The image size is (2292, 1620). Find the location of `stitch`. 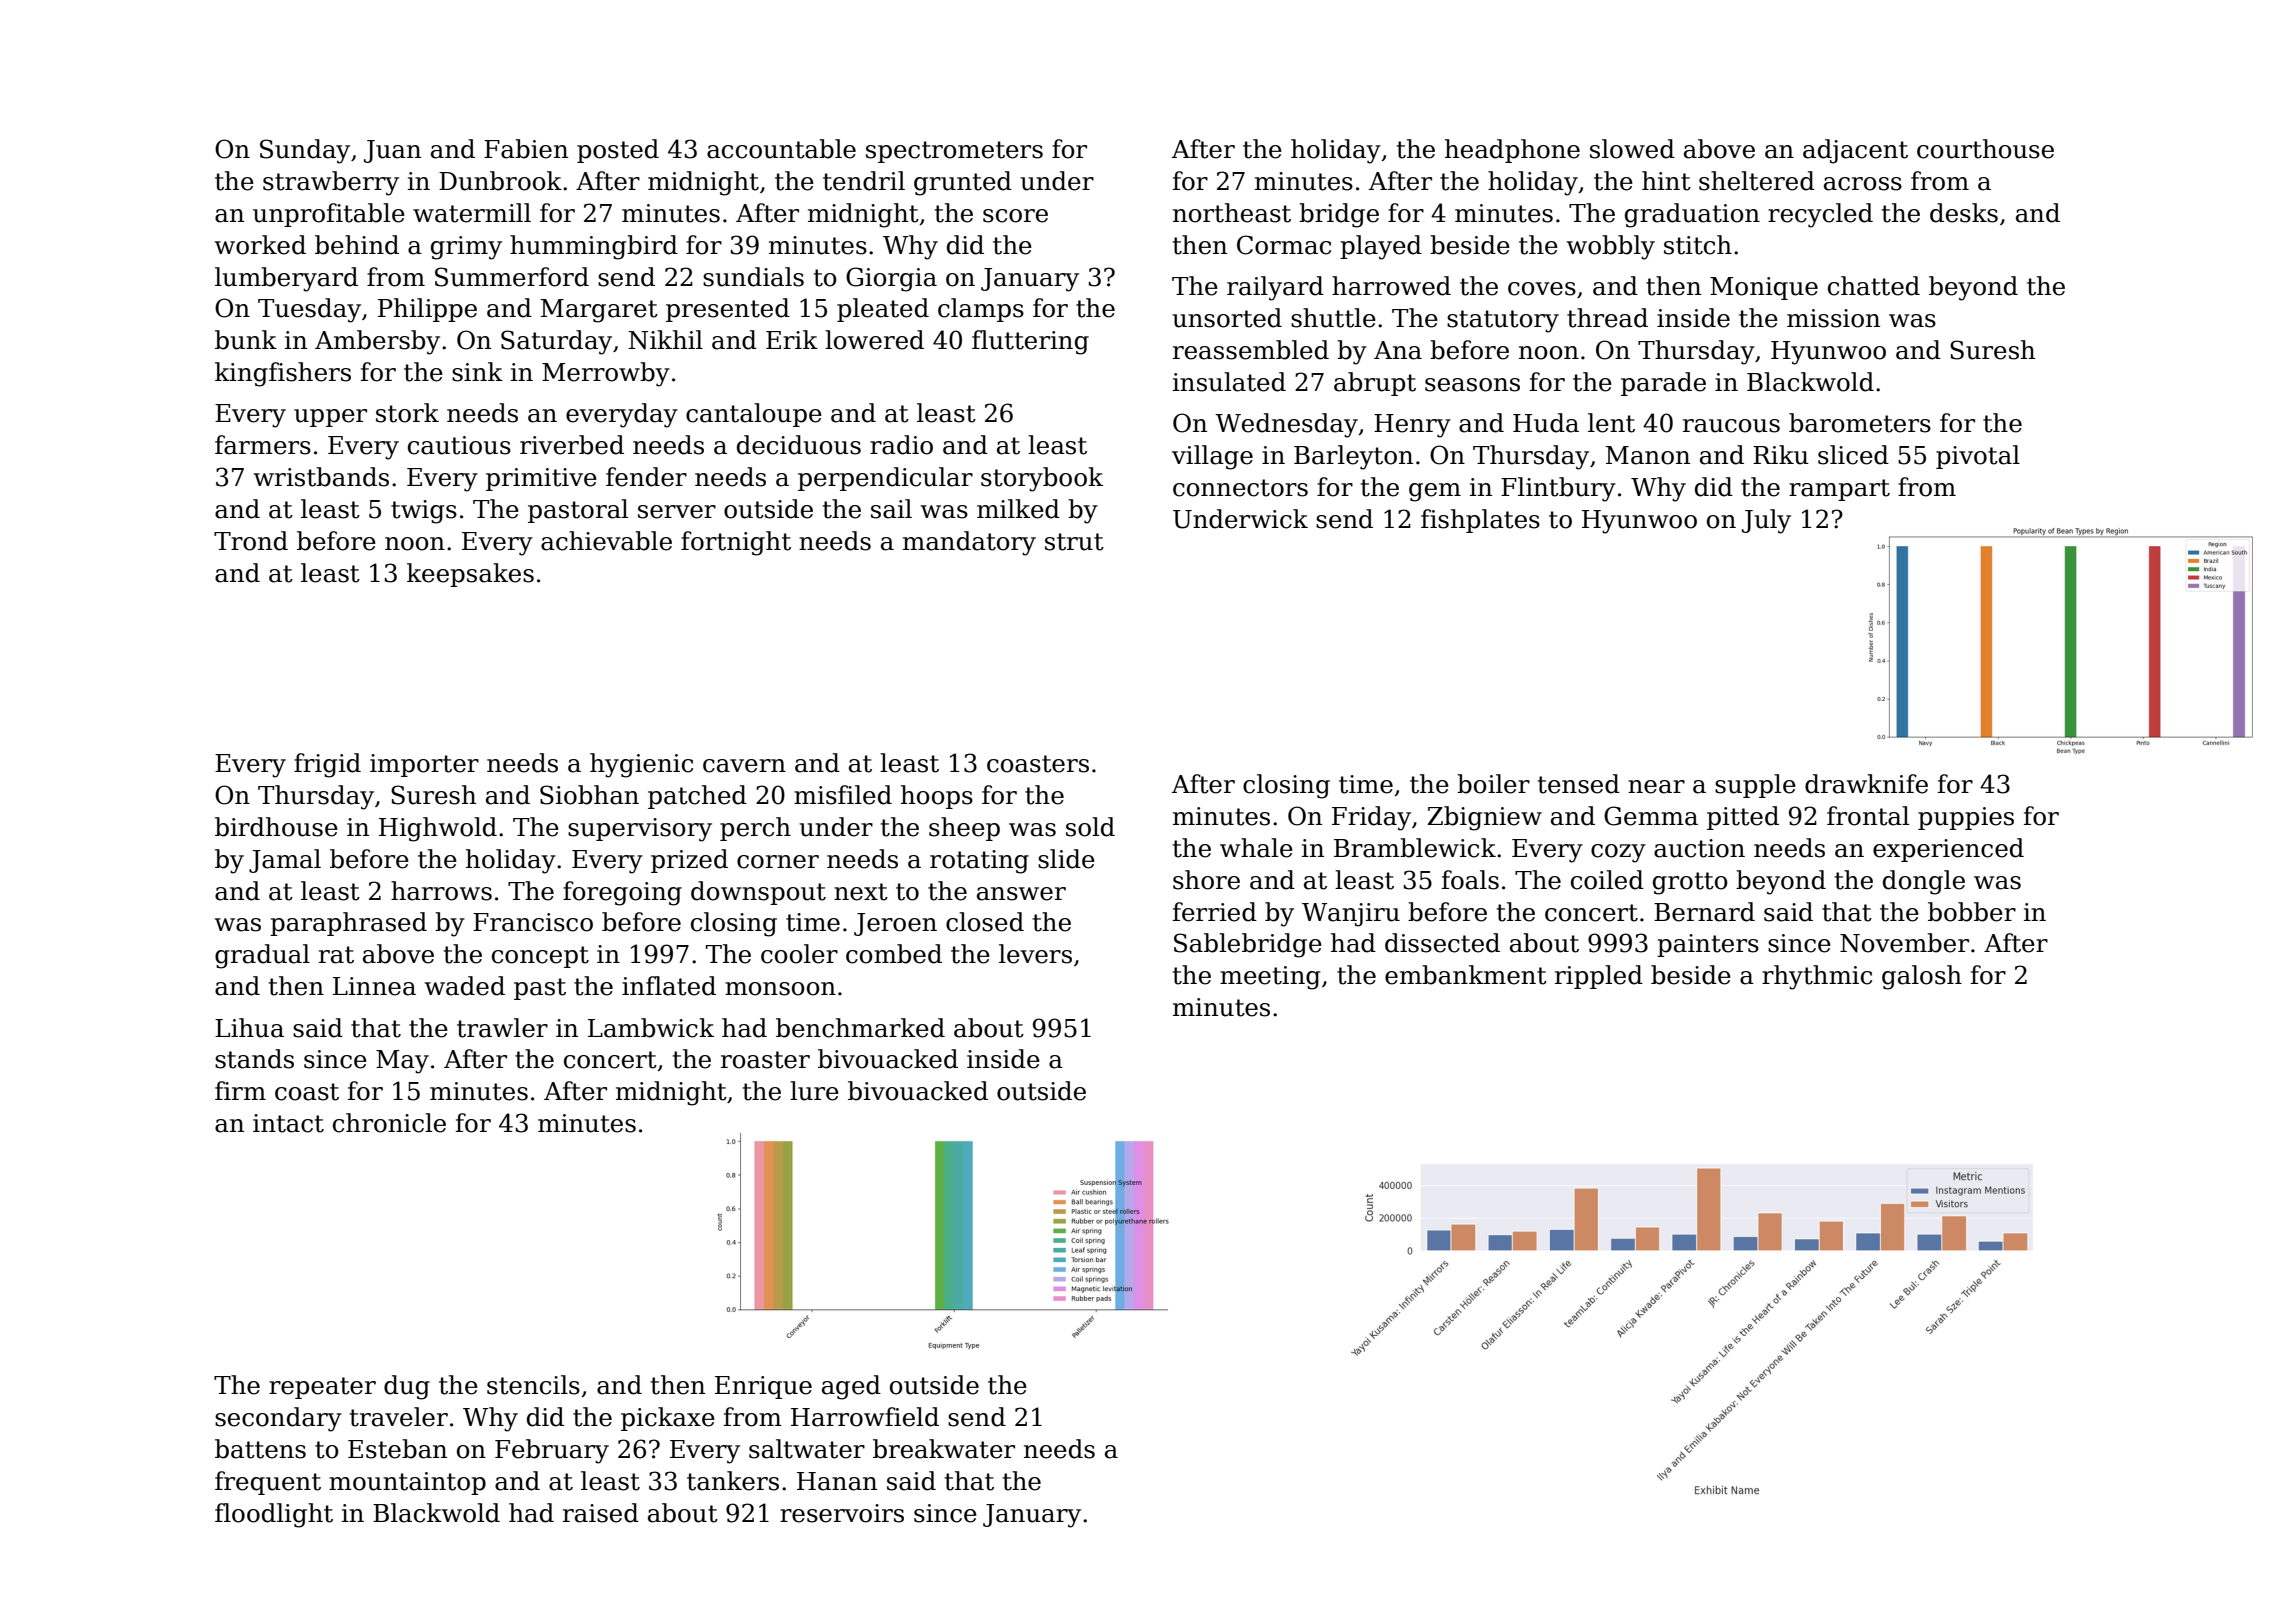

stitch is located at coordinates (1698, 245).
